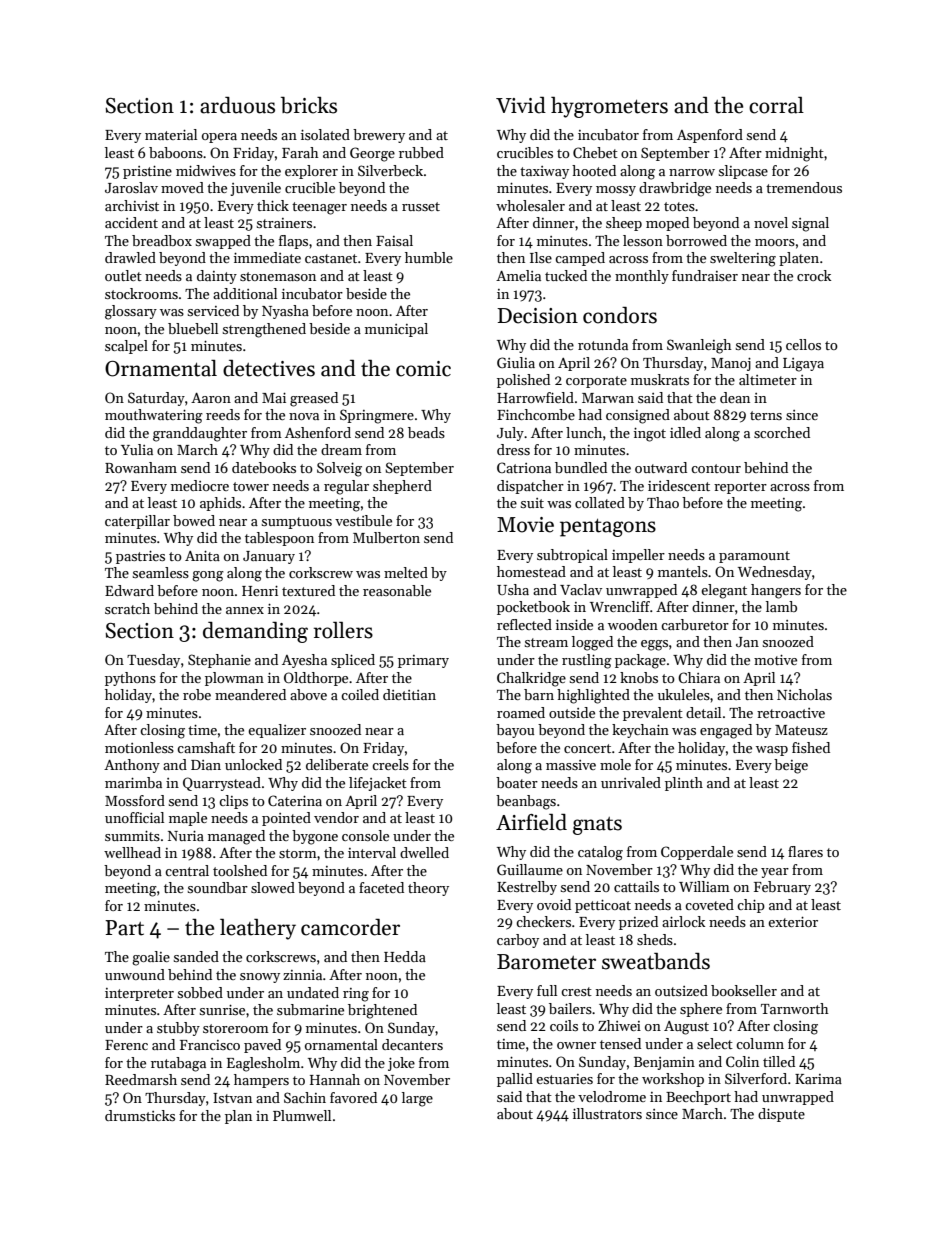 The width and height of the page is (952, 1233). Describe the element at coordinates (803, 365) in the page. I see `Ligaya` at that location.
